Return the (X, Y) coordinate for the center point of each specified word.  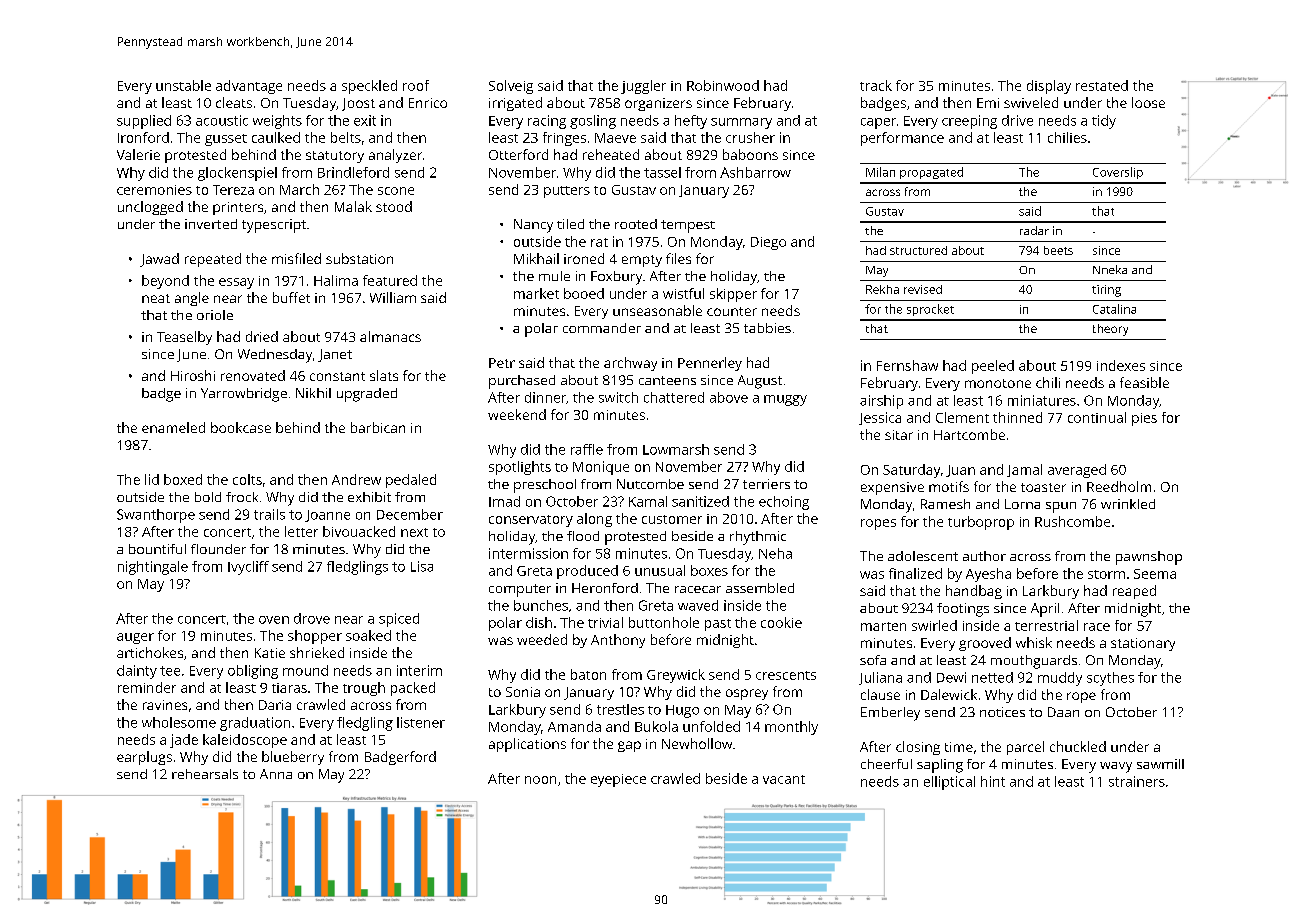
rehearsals (205, 774)
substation (359, 258)
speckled (369, 87)
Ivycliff (248, 568)
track (876, 85)
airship (881, 402)
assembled (760, 588)
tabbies (767, 328)
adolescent (923, 556)
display (1049, 87)
